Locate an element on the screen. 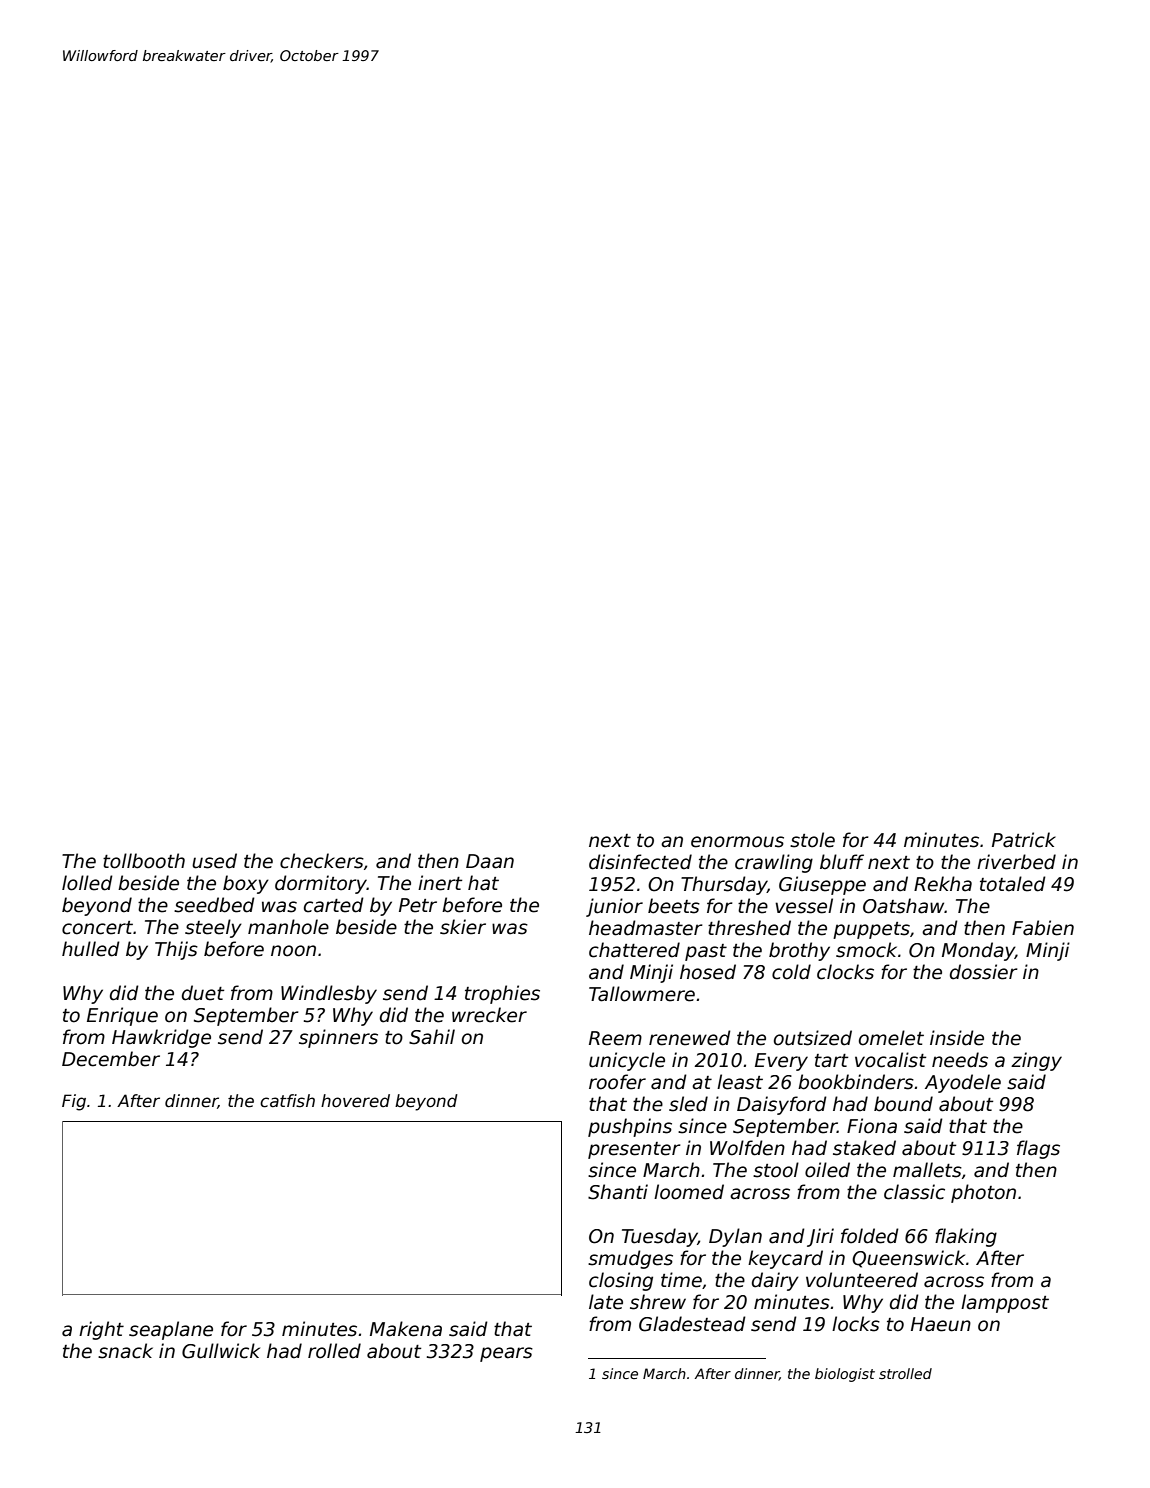 The width and height of the screenshot is (1150, 1488). biologist is located at coordinates (845, 1375).
